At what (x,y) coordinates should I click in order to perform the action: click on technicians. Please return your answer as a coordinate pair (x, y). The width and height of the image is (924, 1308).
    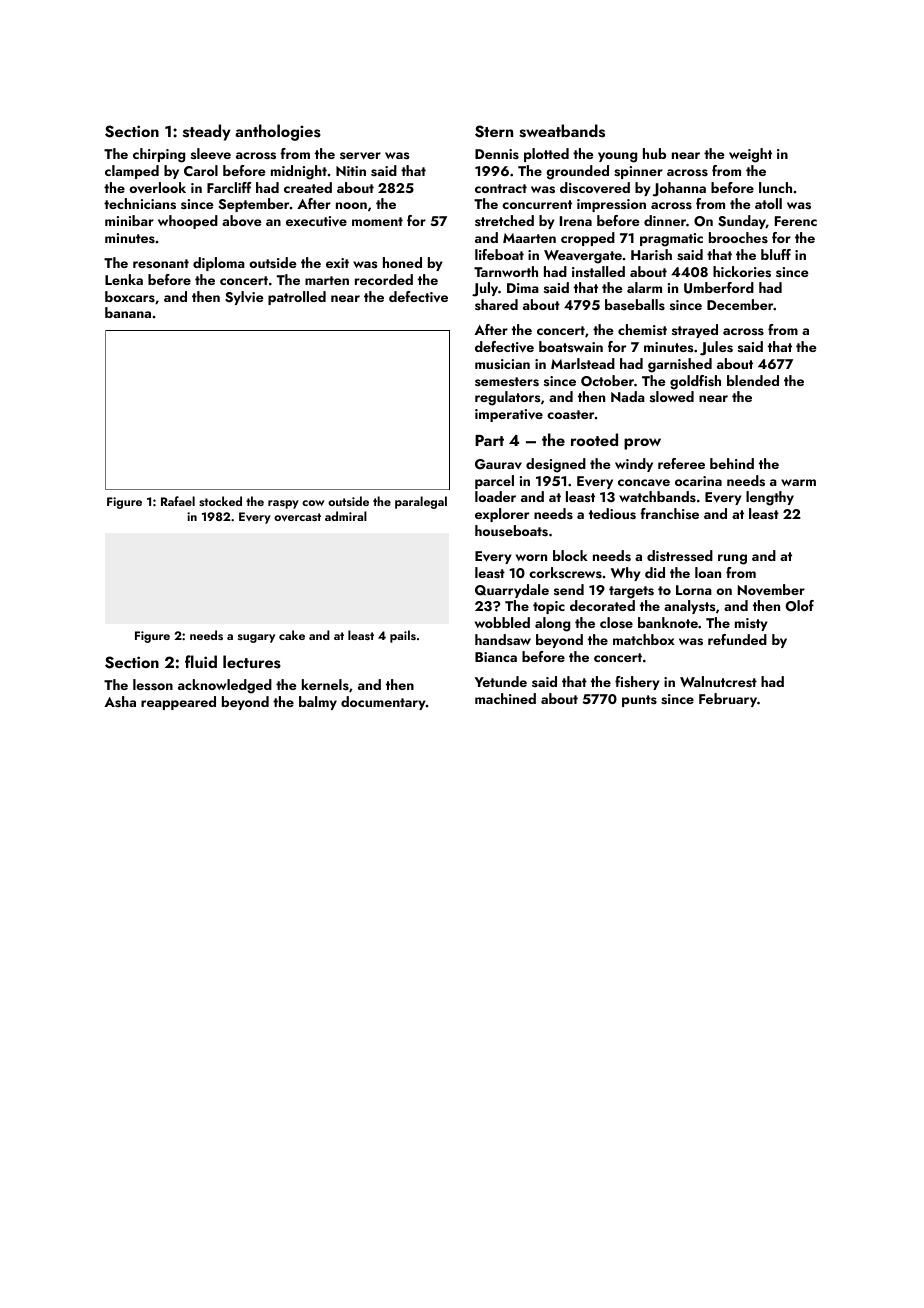
    Looking at the image, I should click on (140, 204).
